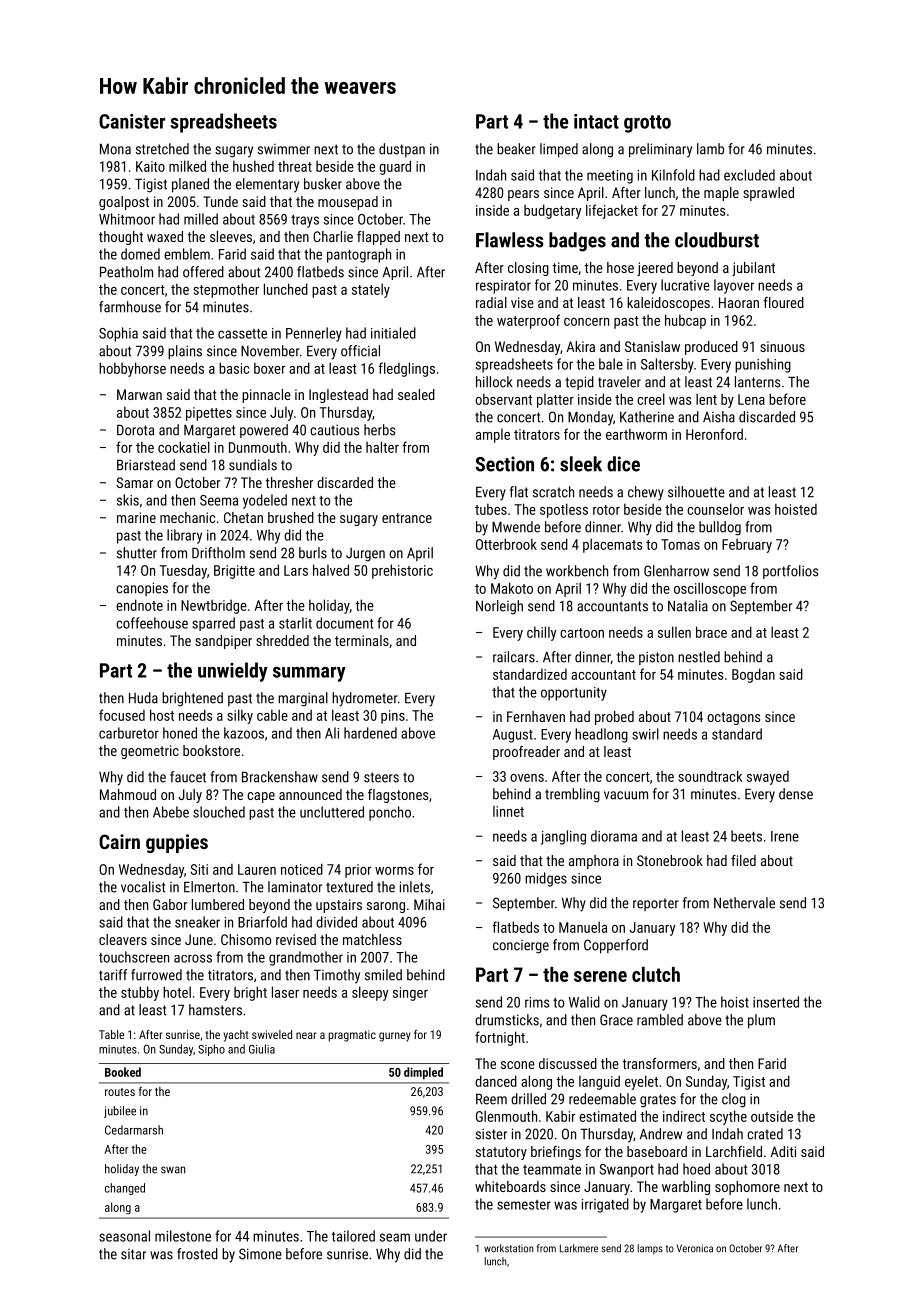  What do you see at coordinates (134, 1130) in the screenshot?
I see `Cedarmarsh` at bounding box center [134, 1130].
